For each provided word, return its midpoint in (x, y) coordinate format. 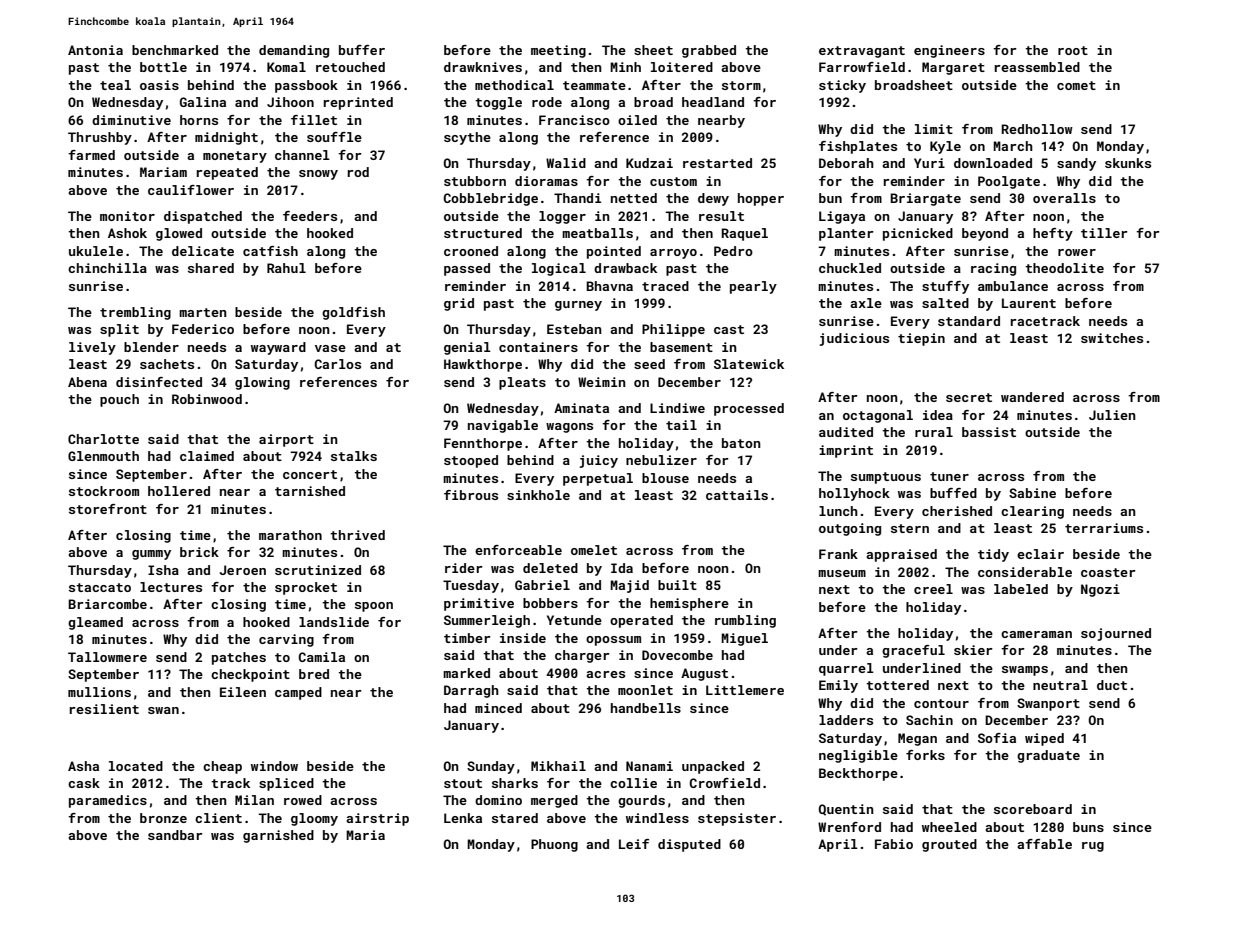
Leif (634, 844)
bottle (163, 67)
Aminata (581, 408)
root (1073, 50)
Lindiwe (677, 408)
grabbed (709, 51)
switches (1112, 338)
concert (310, 474)
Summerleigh (487, 621)
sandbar (175, 835)
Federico (203, 329)
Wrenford (849, 827)
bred (314, 674)
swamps (1025, 671)
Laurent (1029, 303)
